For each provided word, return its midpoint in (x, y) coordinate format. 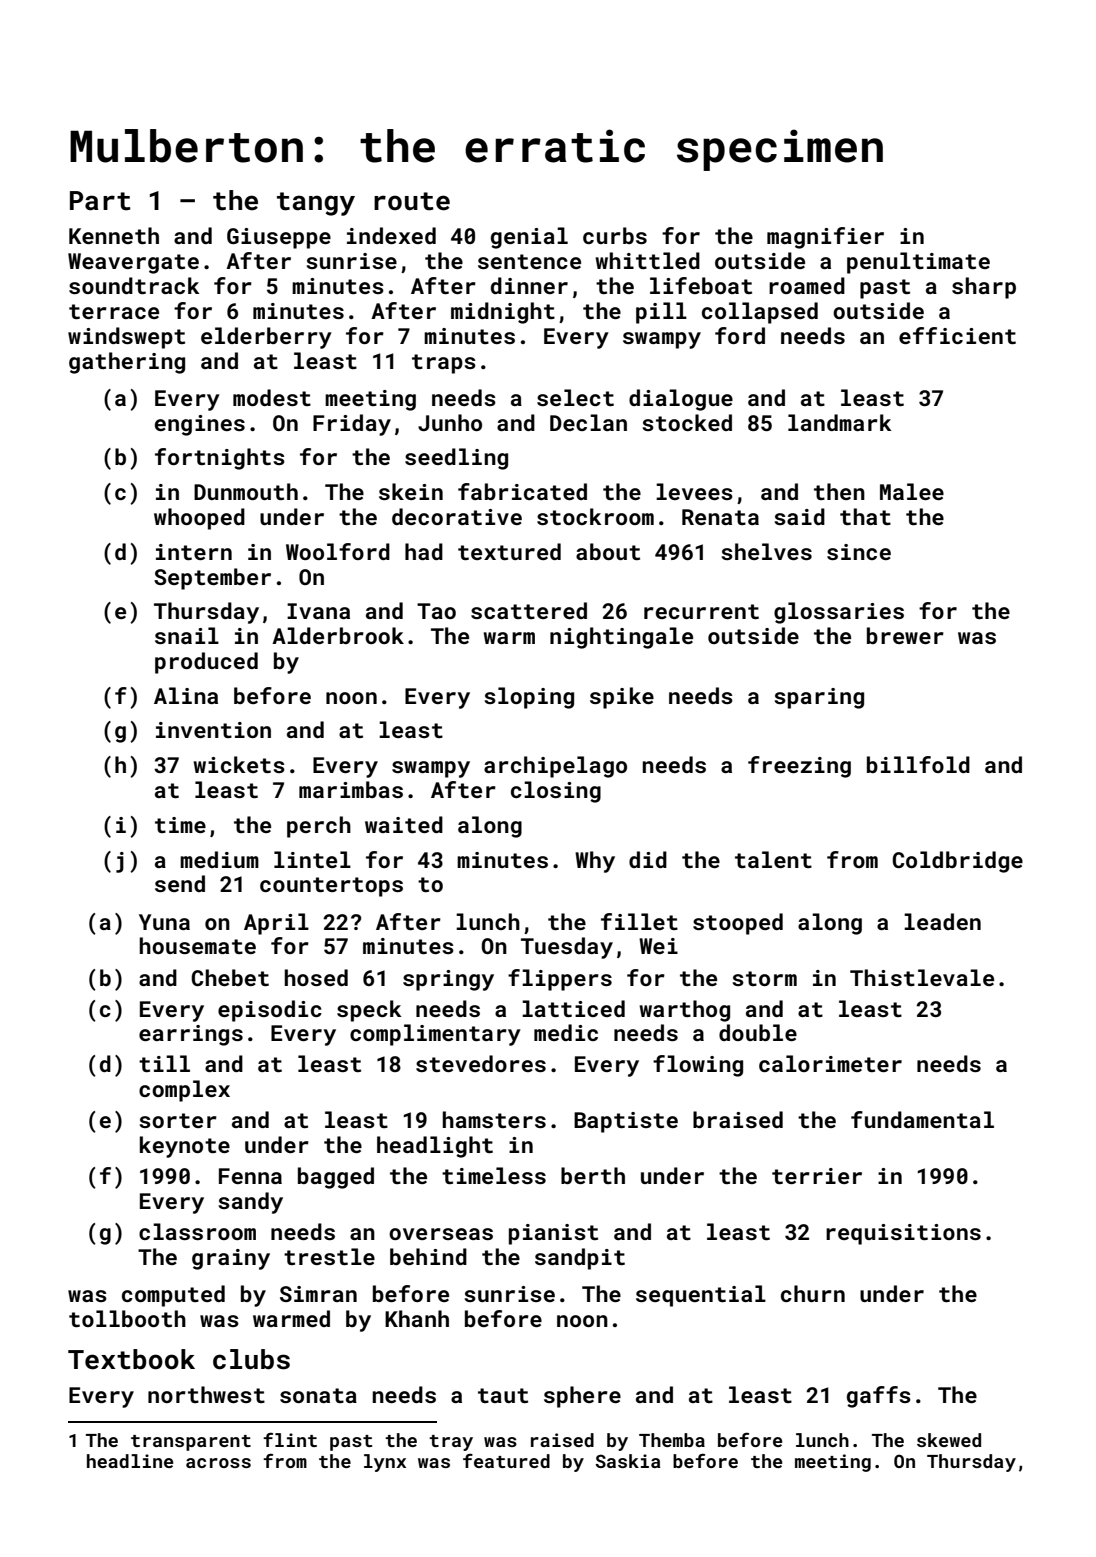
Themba (672, 1440)
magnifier (825, 238)
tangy (316, 204)
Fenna (250, 1176)
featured (506, 1461)
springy (448, 980)
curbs (615, 235)
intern (194, 552)
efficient (957, 335)
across (218, 1463)
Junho (450, 422)
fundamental (922, 1119)
